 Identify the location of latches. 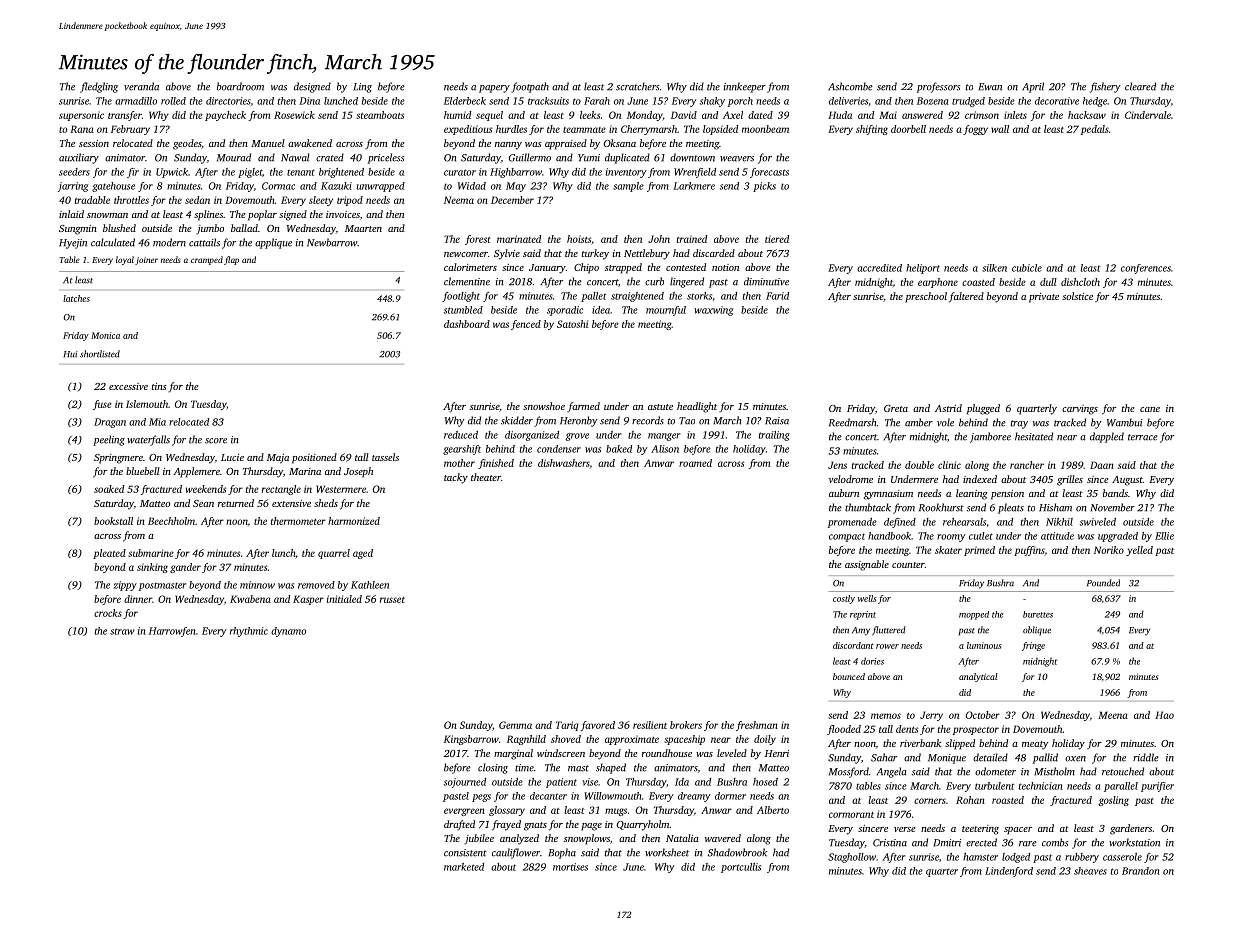
(76, 298).
